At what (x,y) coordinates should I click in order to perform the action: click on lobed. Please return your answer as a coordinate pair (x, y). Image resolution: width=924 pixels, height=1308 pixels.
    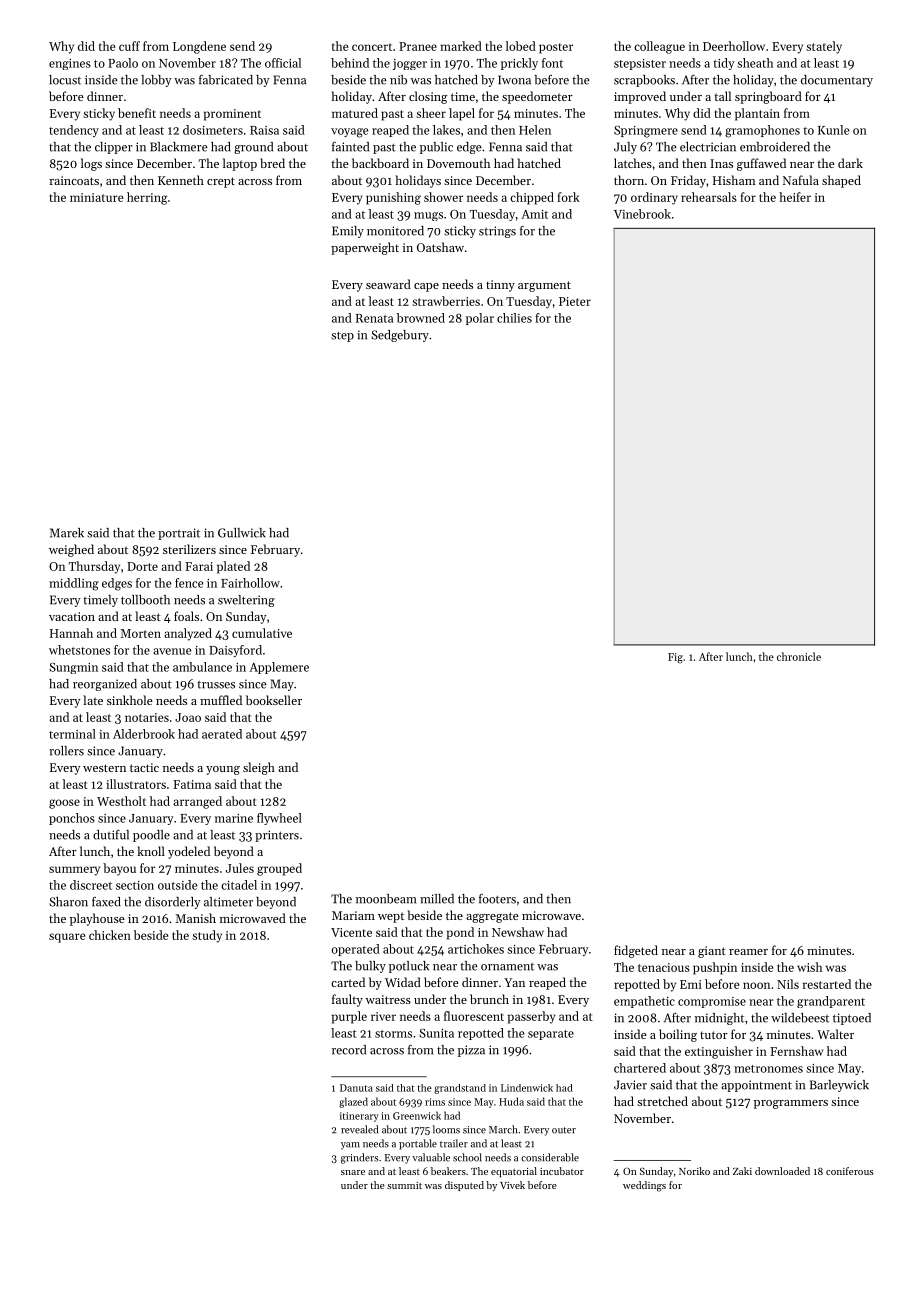
    Looking at the image, I should click on (521, 46).
